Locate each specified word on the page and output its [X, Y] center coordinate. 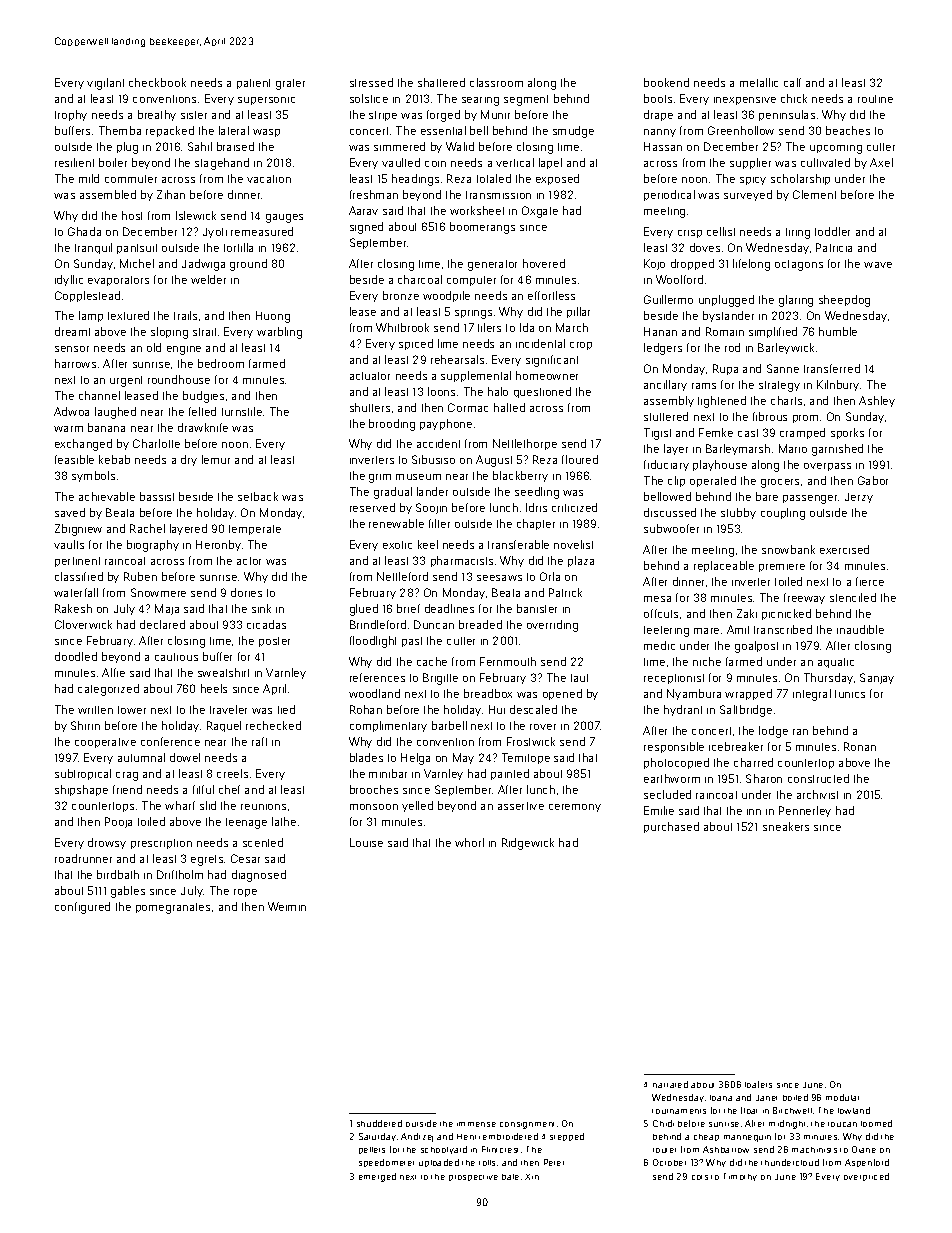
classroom [496, 82]
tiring [798, 233]
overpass [827, 467]
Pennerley [805, 811]
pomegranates [173, 908]
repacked [170, 131]
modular [842, 1097]
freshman [374, 194]
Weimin [287, 906]
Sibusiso [433, 459]
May [463, 758]
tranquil [93, 248]
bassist [157, 496]
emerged [377, 1177]
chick [794, 98]
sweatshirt [223, 672]
